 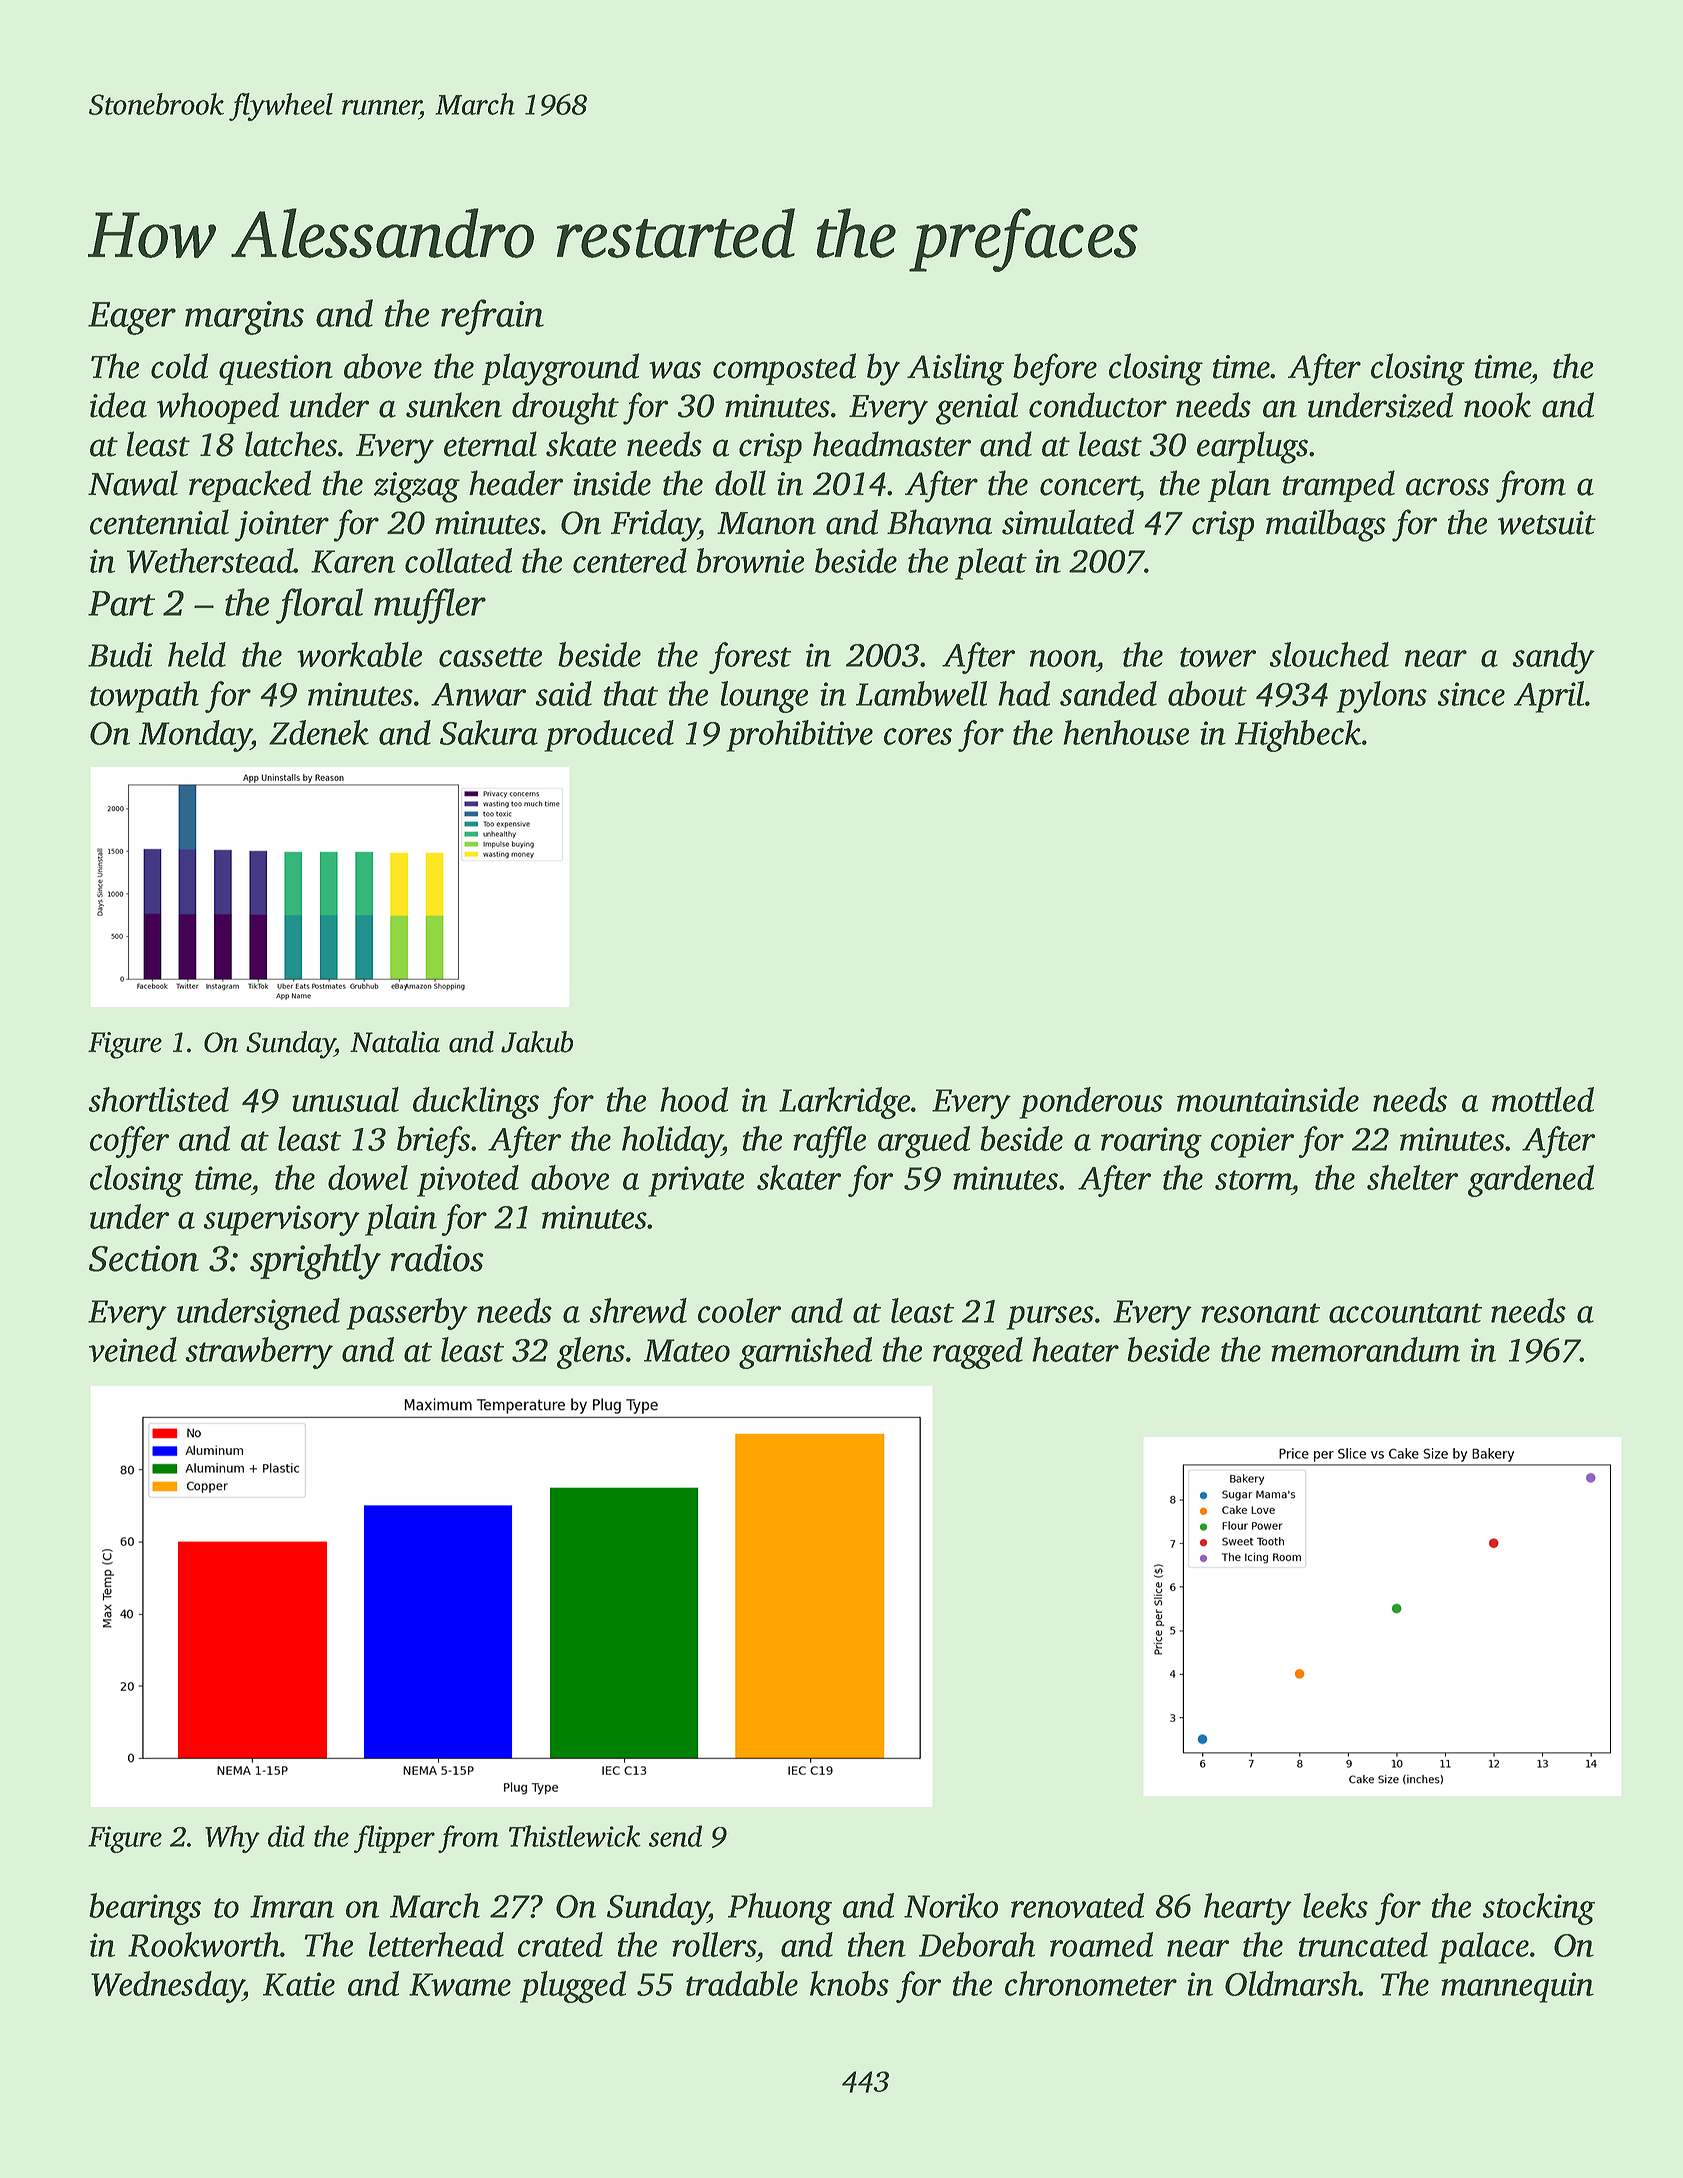 What do you see at coordinates (1538, 1909) in the image?
I see `stocking` at bounding box center [1538, 1909].
